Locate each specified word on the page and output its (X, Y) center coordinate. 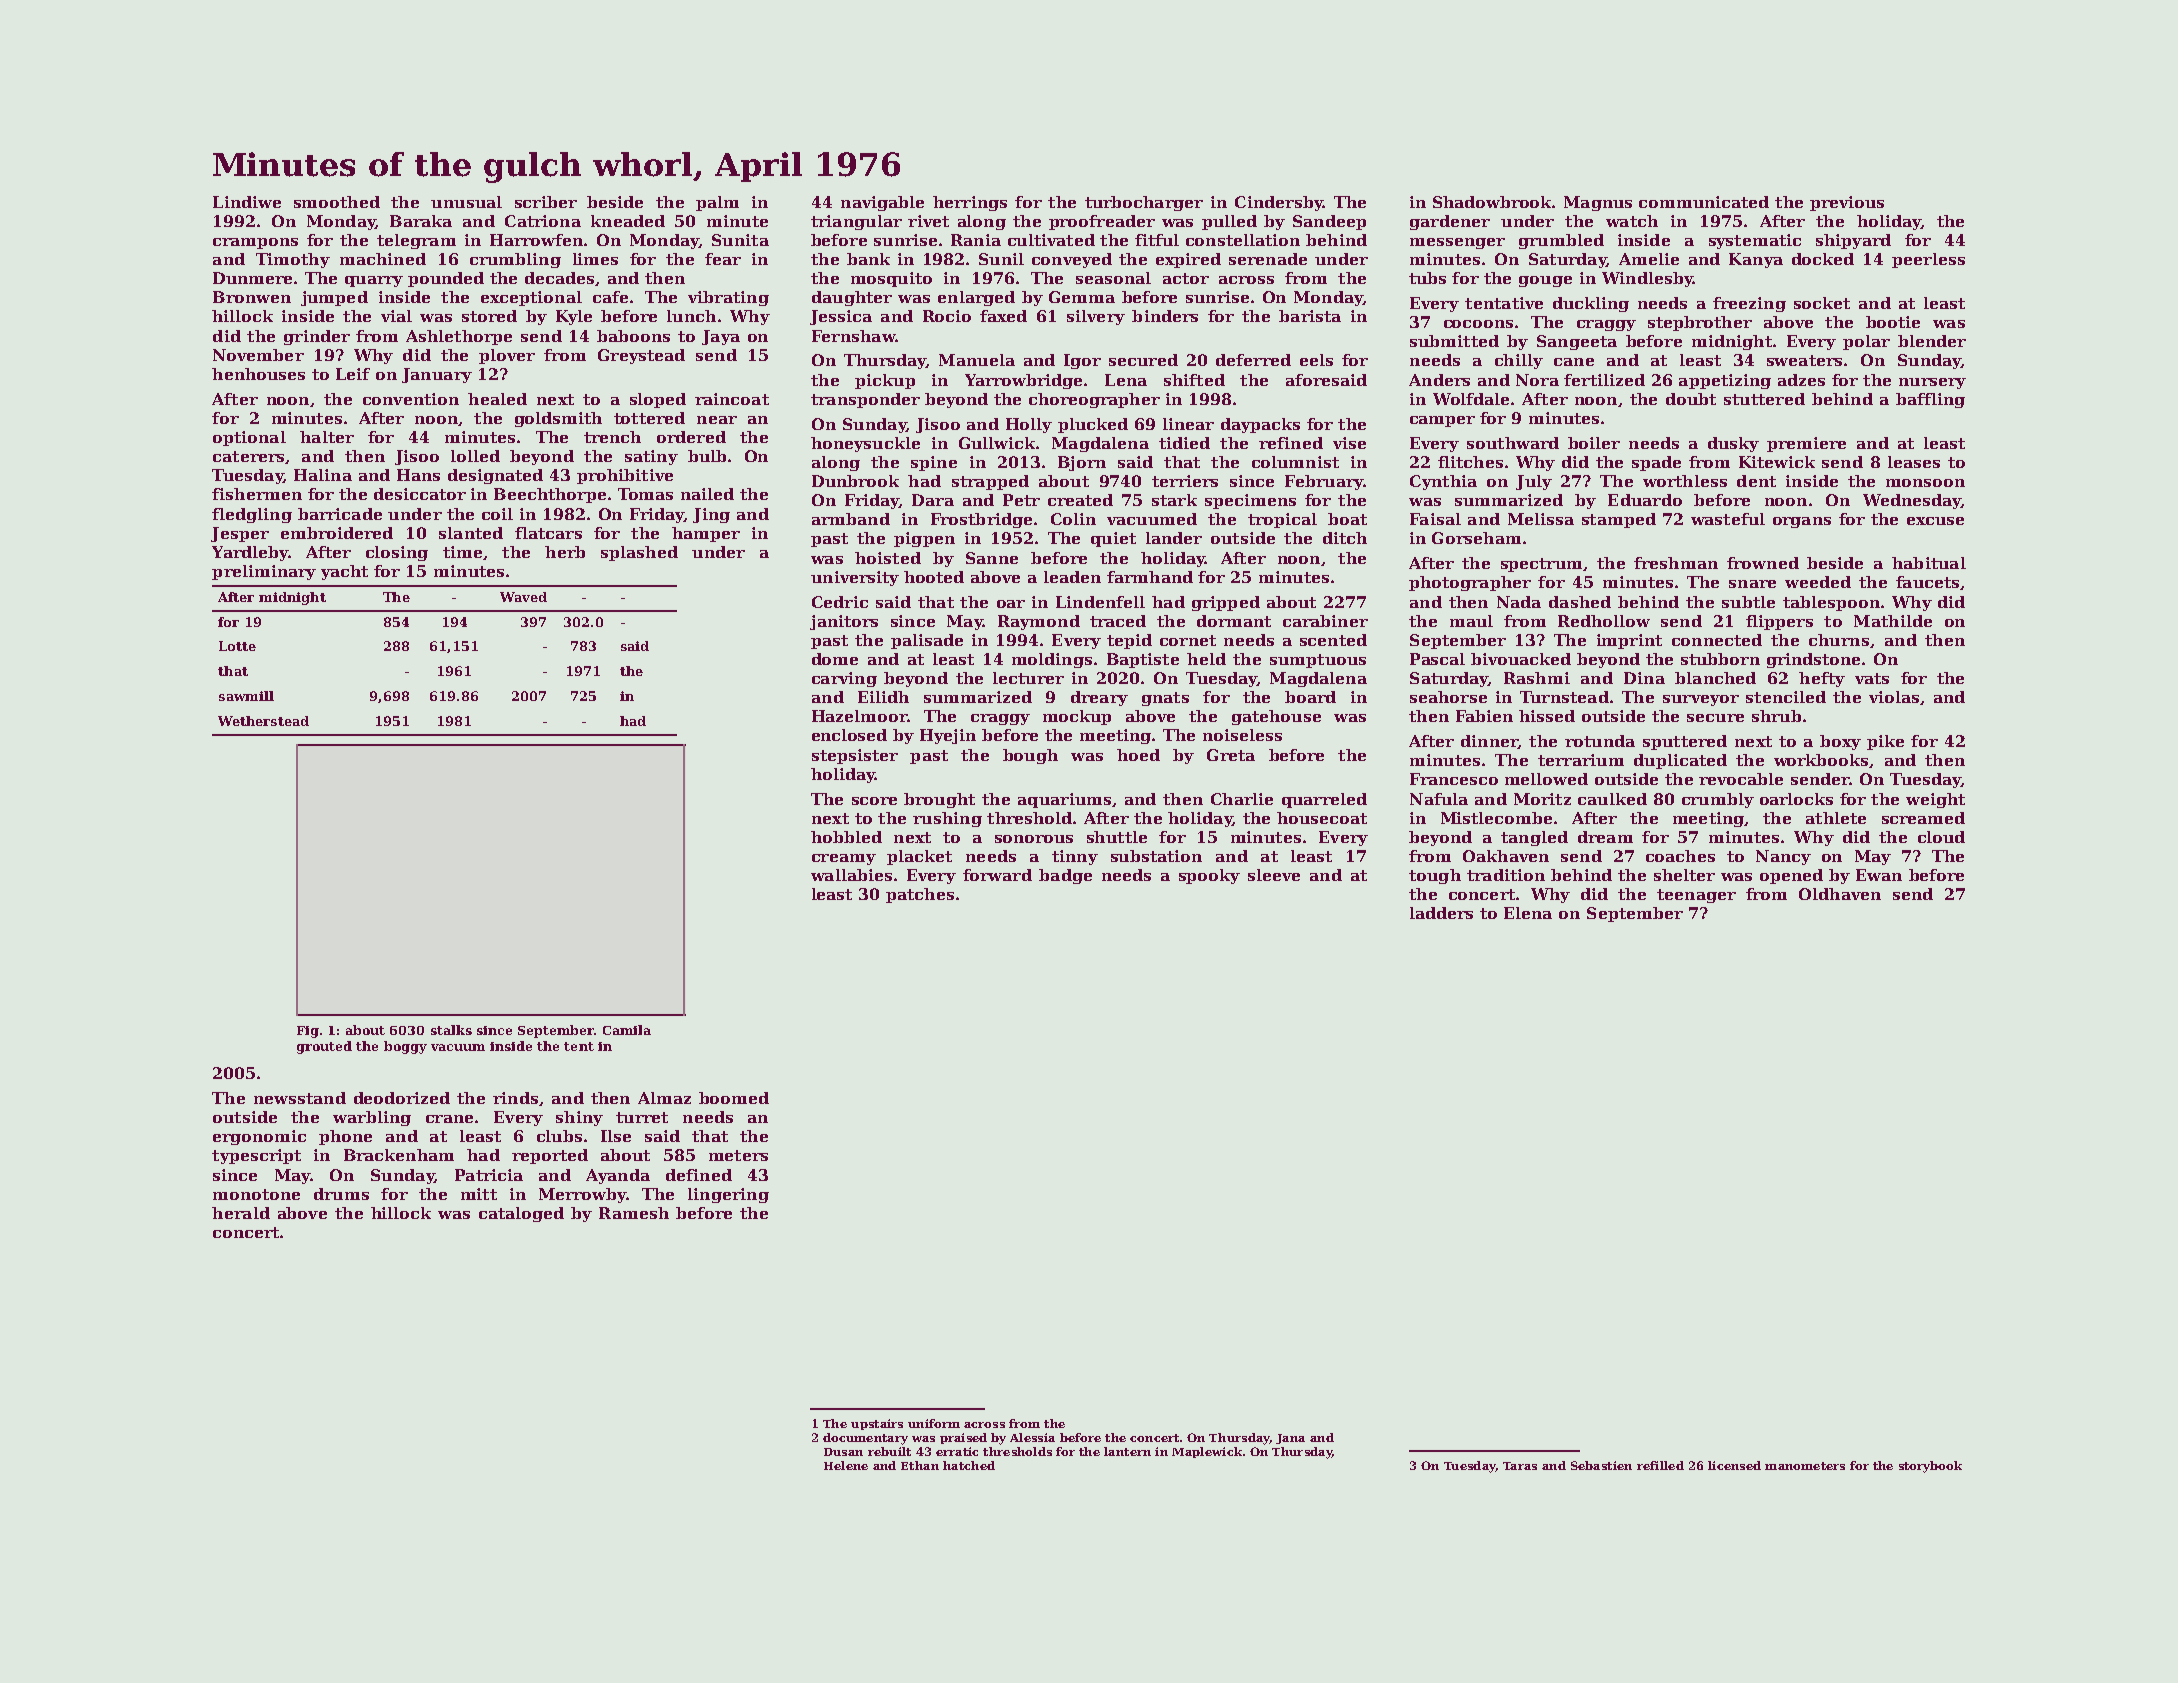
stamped (1619, 520)
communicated (1704, 202)
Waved (523, 597)
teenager (1696, 896)
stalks (451, 1030)
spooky (1209, 876)
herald (241, 1213)
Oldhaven (1840, 894)
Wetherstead (263, 721)
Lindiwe (247, 202)
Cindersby (1279, 203)
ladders (1441, 913)
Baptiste (1143, 660)
